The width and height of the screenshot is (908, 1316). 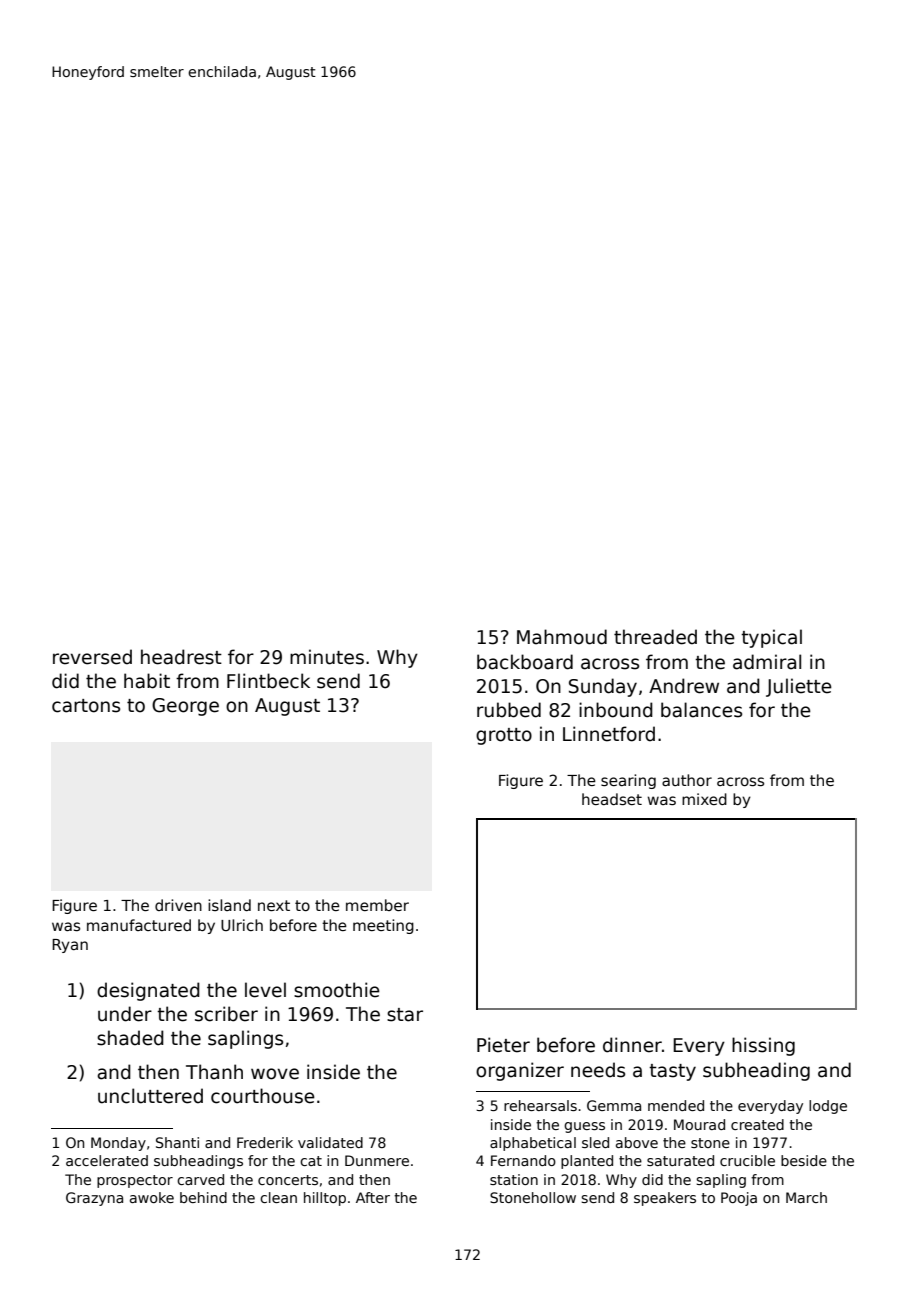 What do you see at coordinates (178, 905) in the screenshot?
I see `driven` at bounding box center [178, 905].
